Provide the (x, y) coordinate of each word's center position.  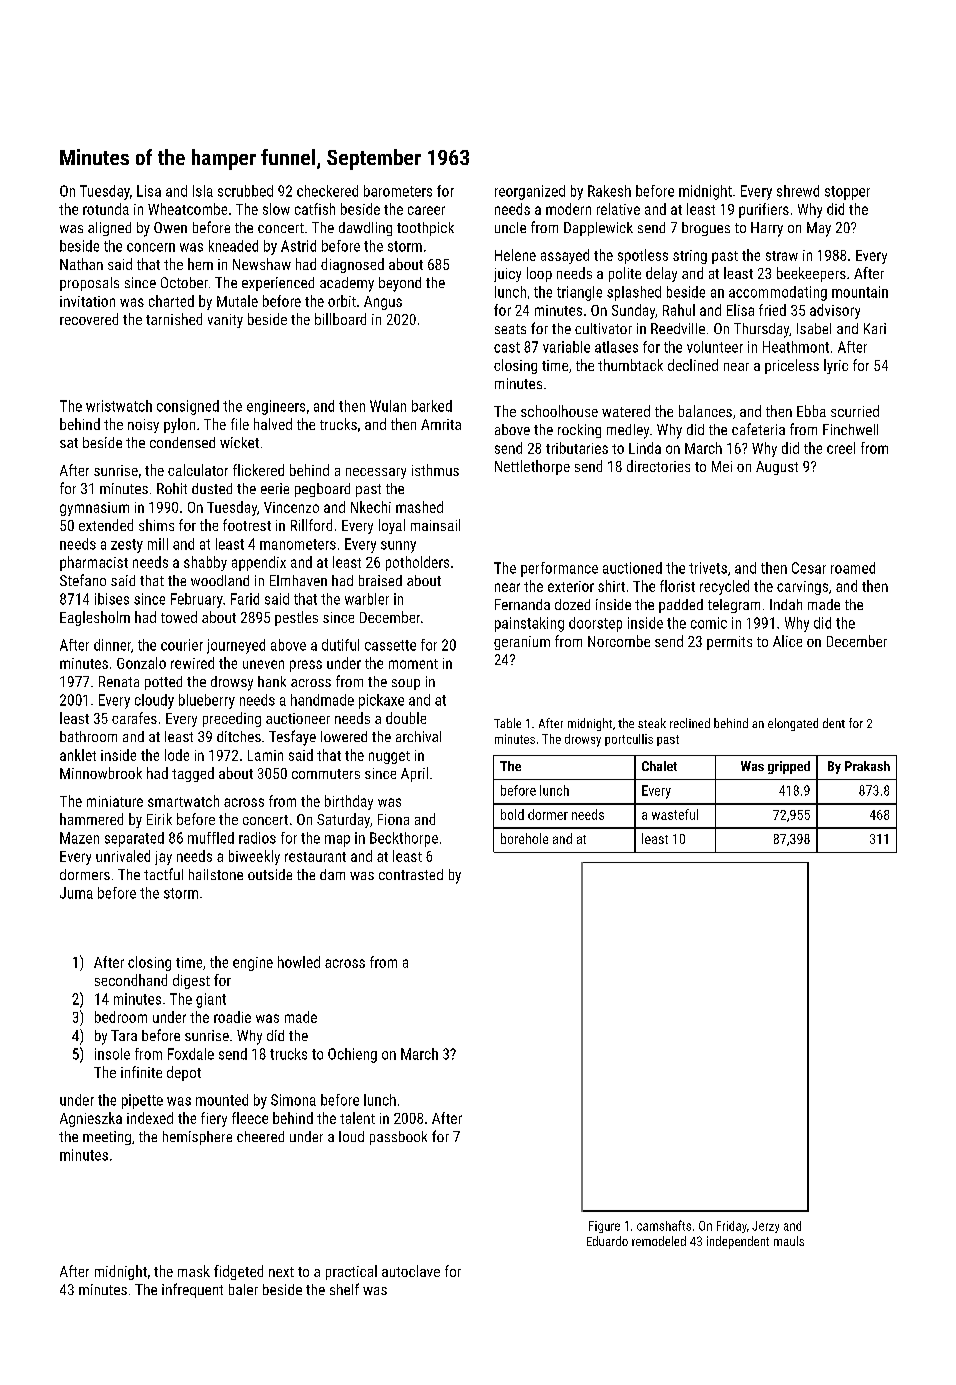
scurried (855, 411)
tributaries (577, 448)
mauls (789, 1241)
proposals (89, 284)
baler (243, 1289)
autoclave (411, 1271)
